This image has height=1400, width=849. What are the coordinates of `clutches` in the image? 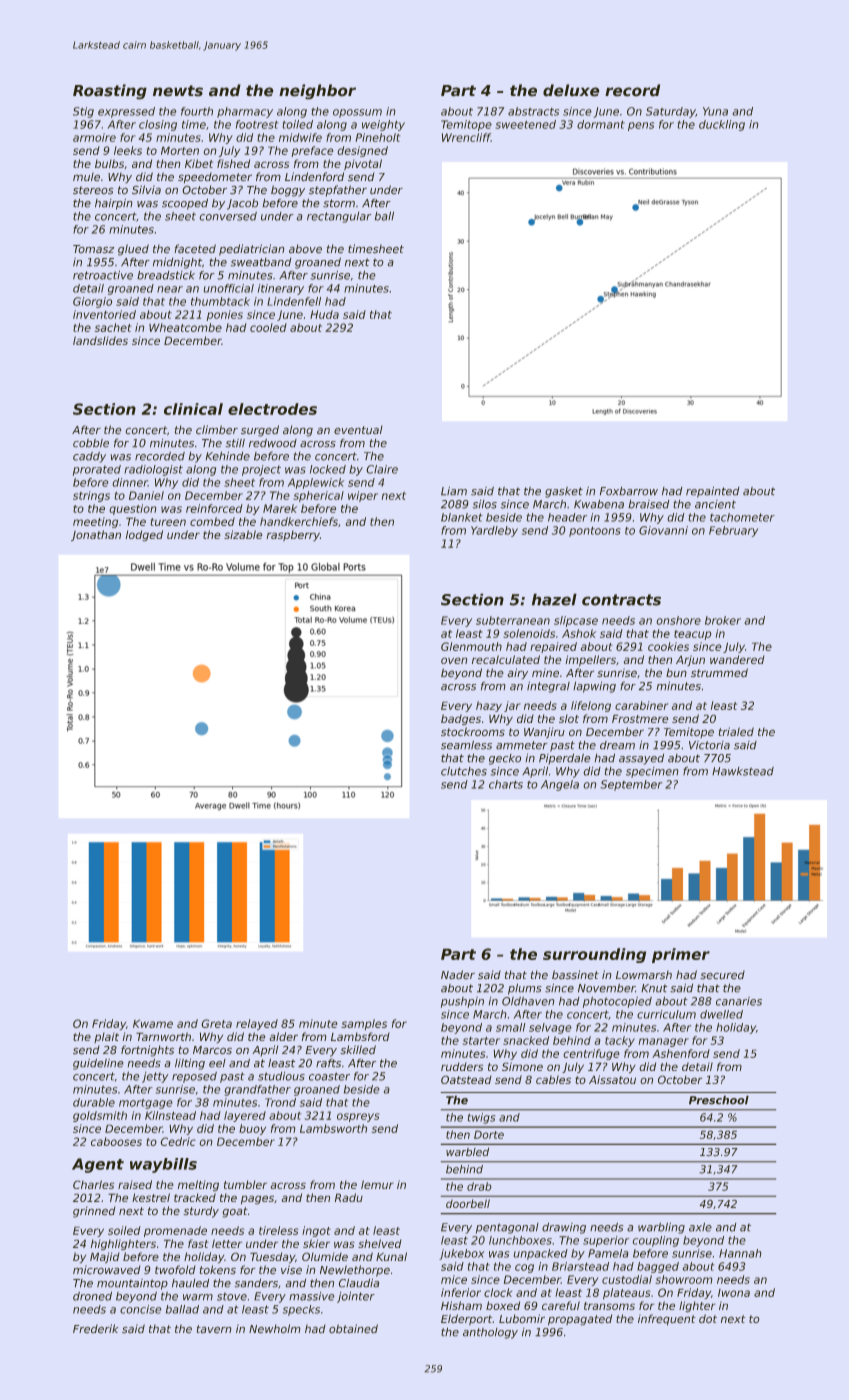 It's located at (464, 771).
